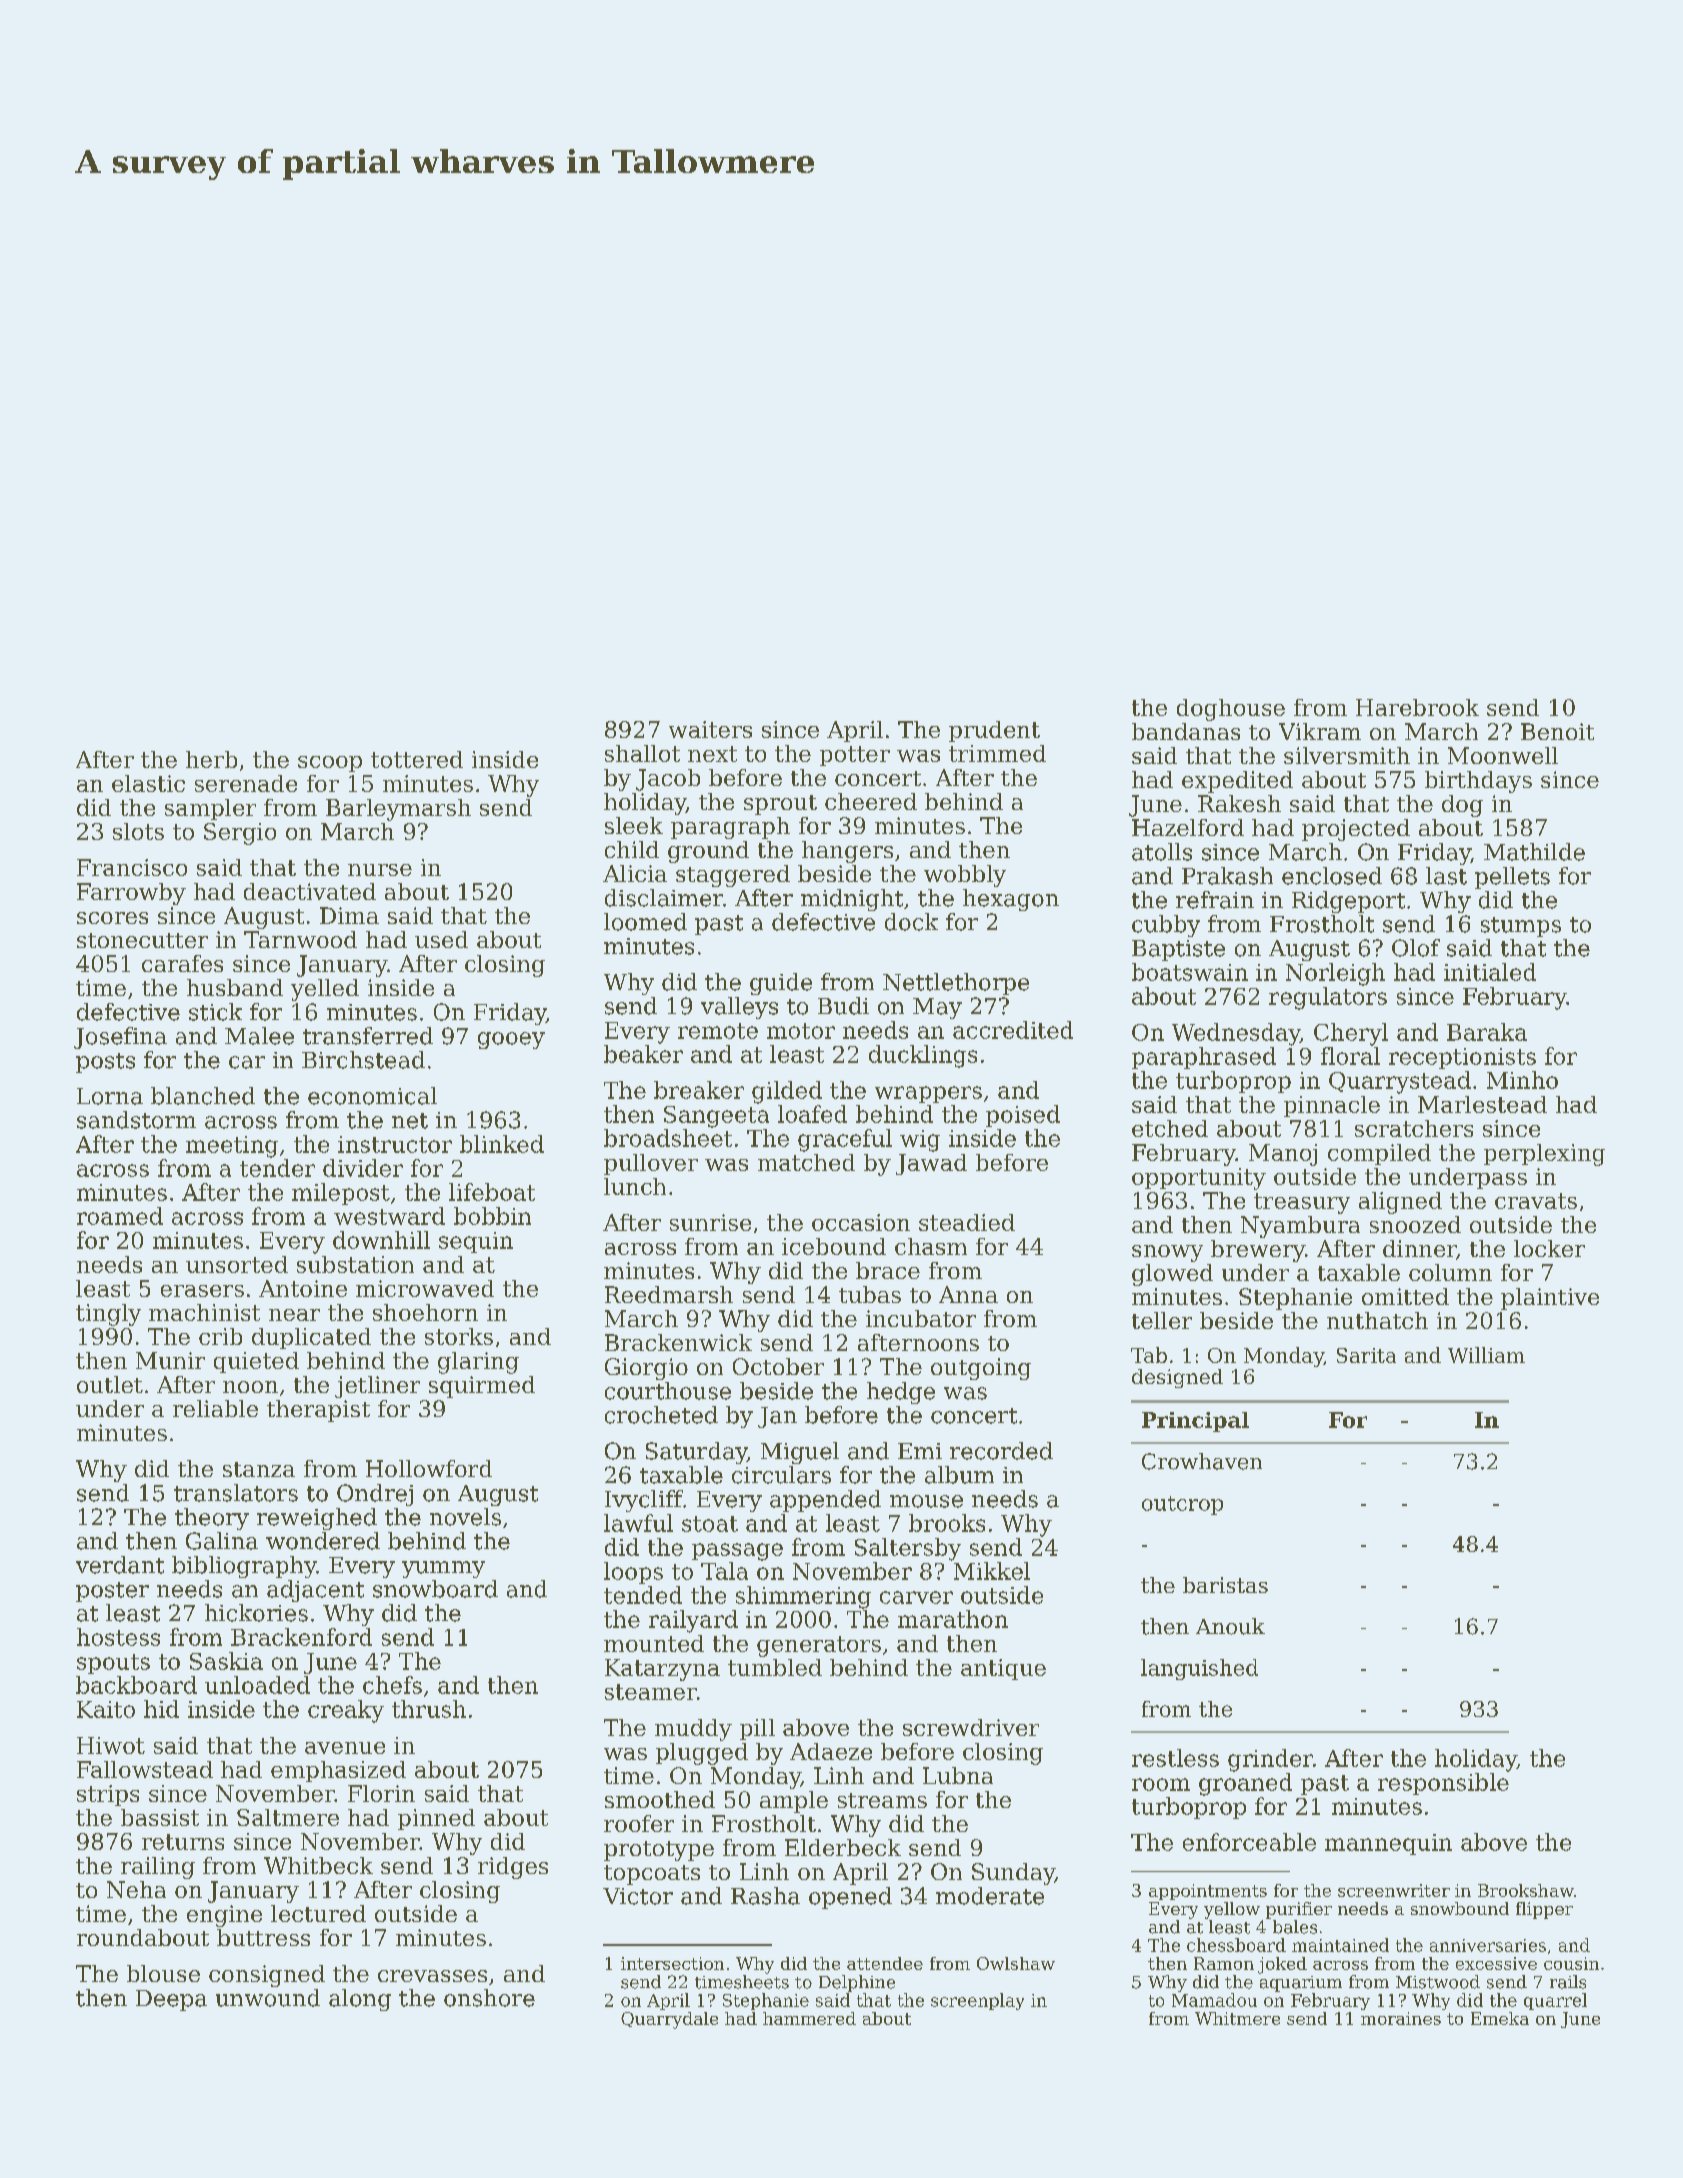 Image resolution: width=1683 pixels, height=2178 pixels. What do you see at coordinates (145, 1769) in the screenshot?
I see `Fallowstead` at bounding box center [145, 1769].
